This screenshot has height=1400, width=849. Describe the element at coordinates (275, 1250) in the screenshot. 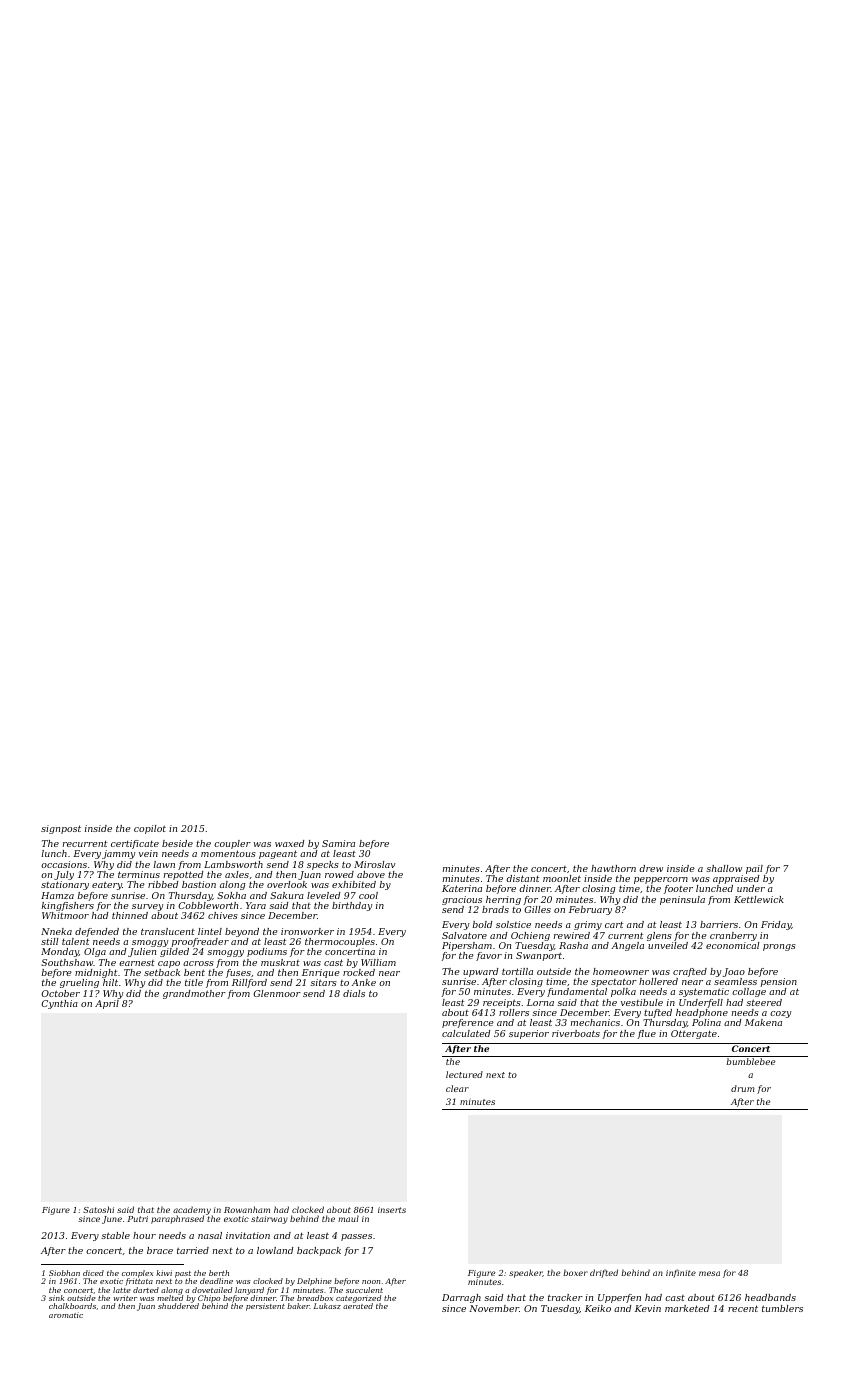

I see `lowland` at that location.
